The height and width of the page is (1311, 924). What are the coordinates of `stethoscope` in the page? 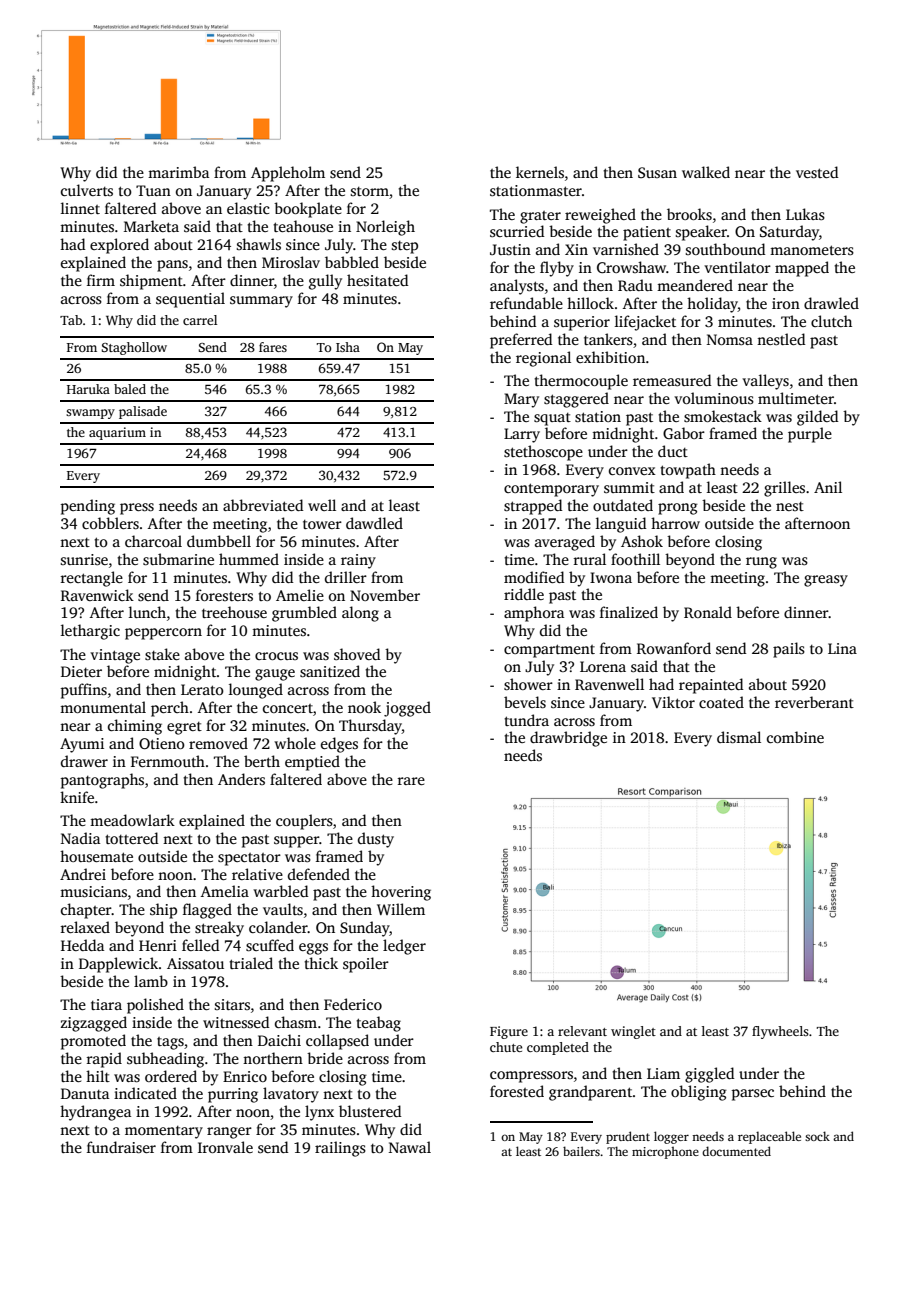 It's located at (543, 453).
